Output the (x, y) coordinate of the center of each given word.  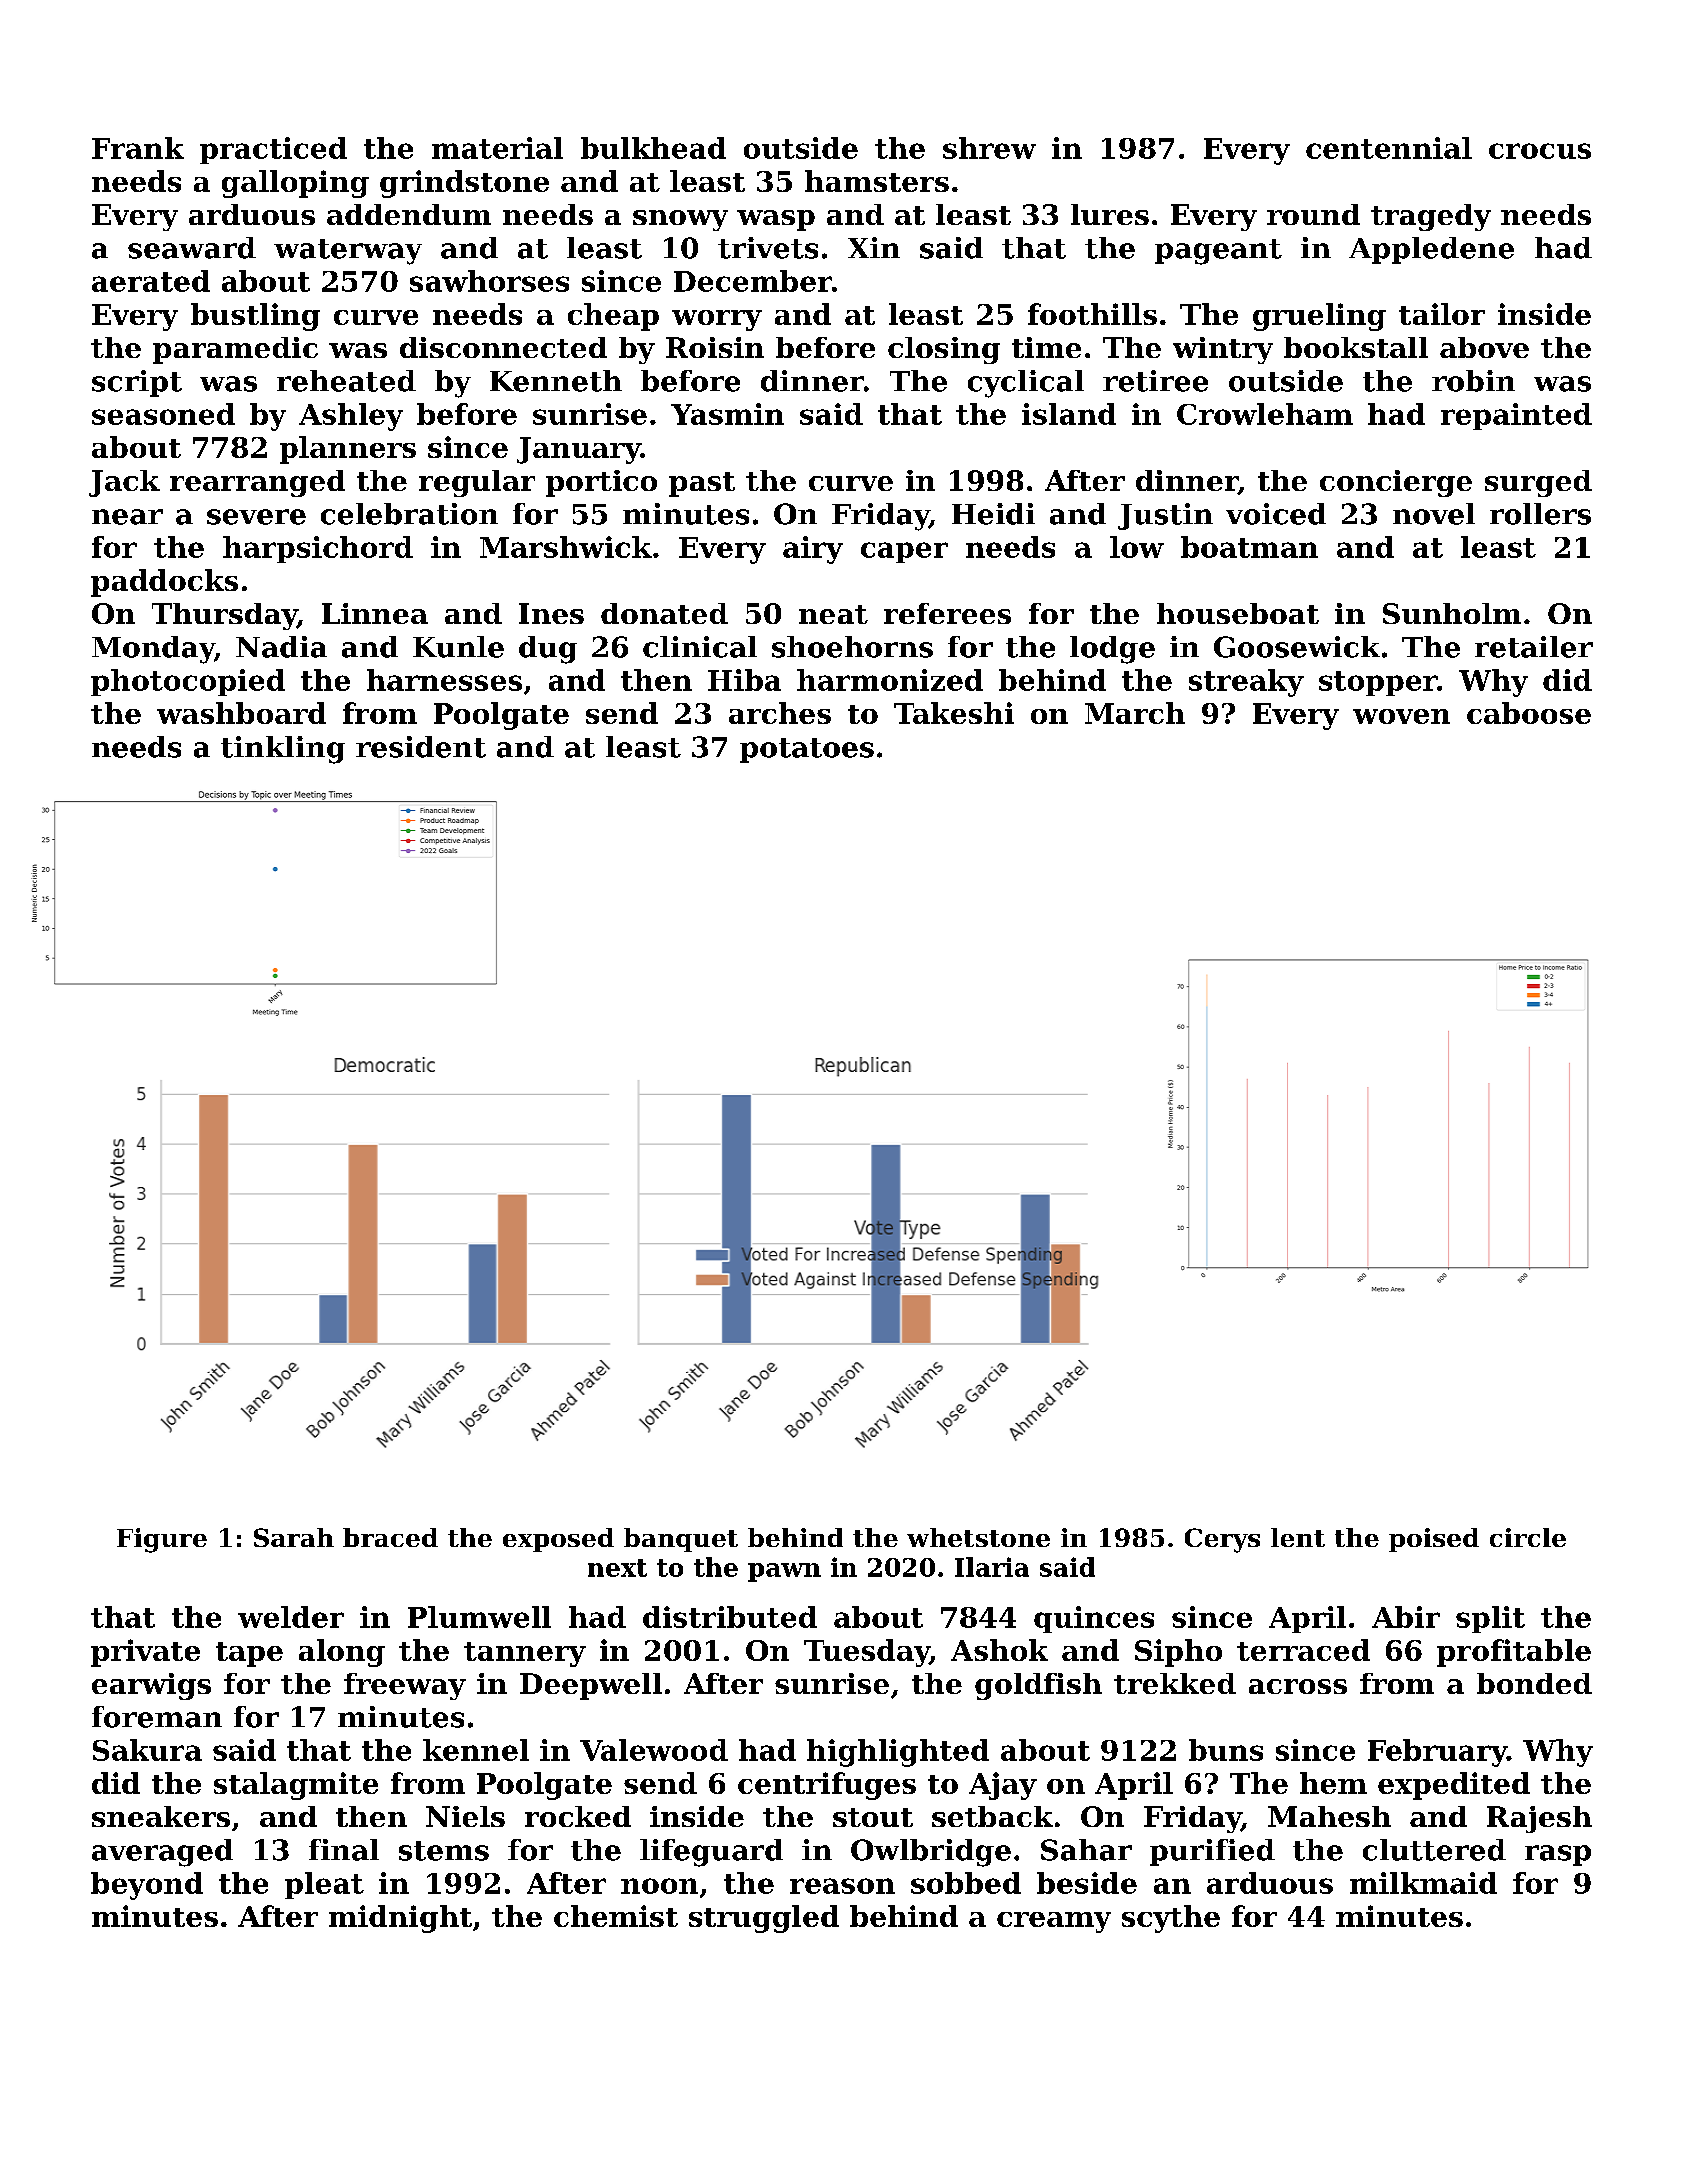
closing (944, 350)
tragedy (1431, 217)
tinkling (283, 750)
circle (1528, 1537)
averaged (162, 1853)
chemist (616, 1916)
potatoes (807, 750)
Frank (138, 148)
